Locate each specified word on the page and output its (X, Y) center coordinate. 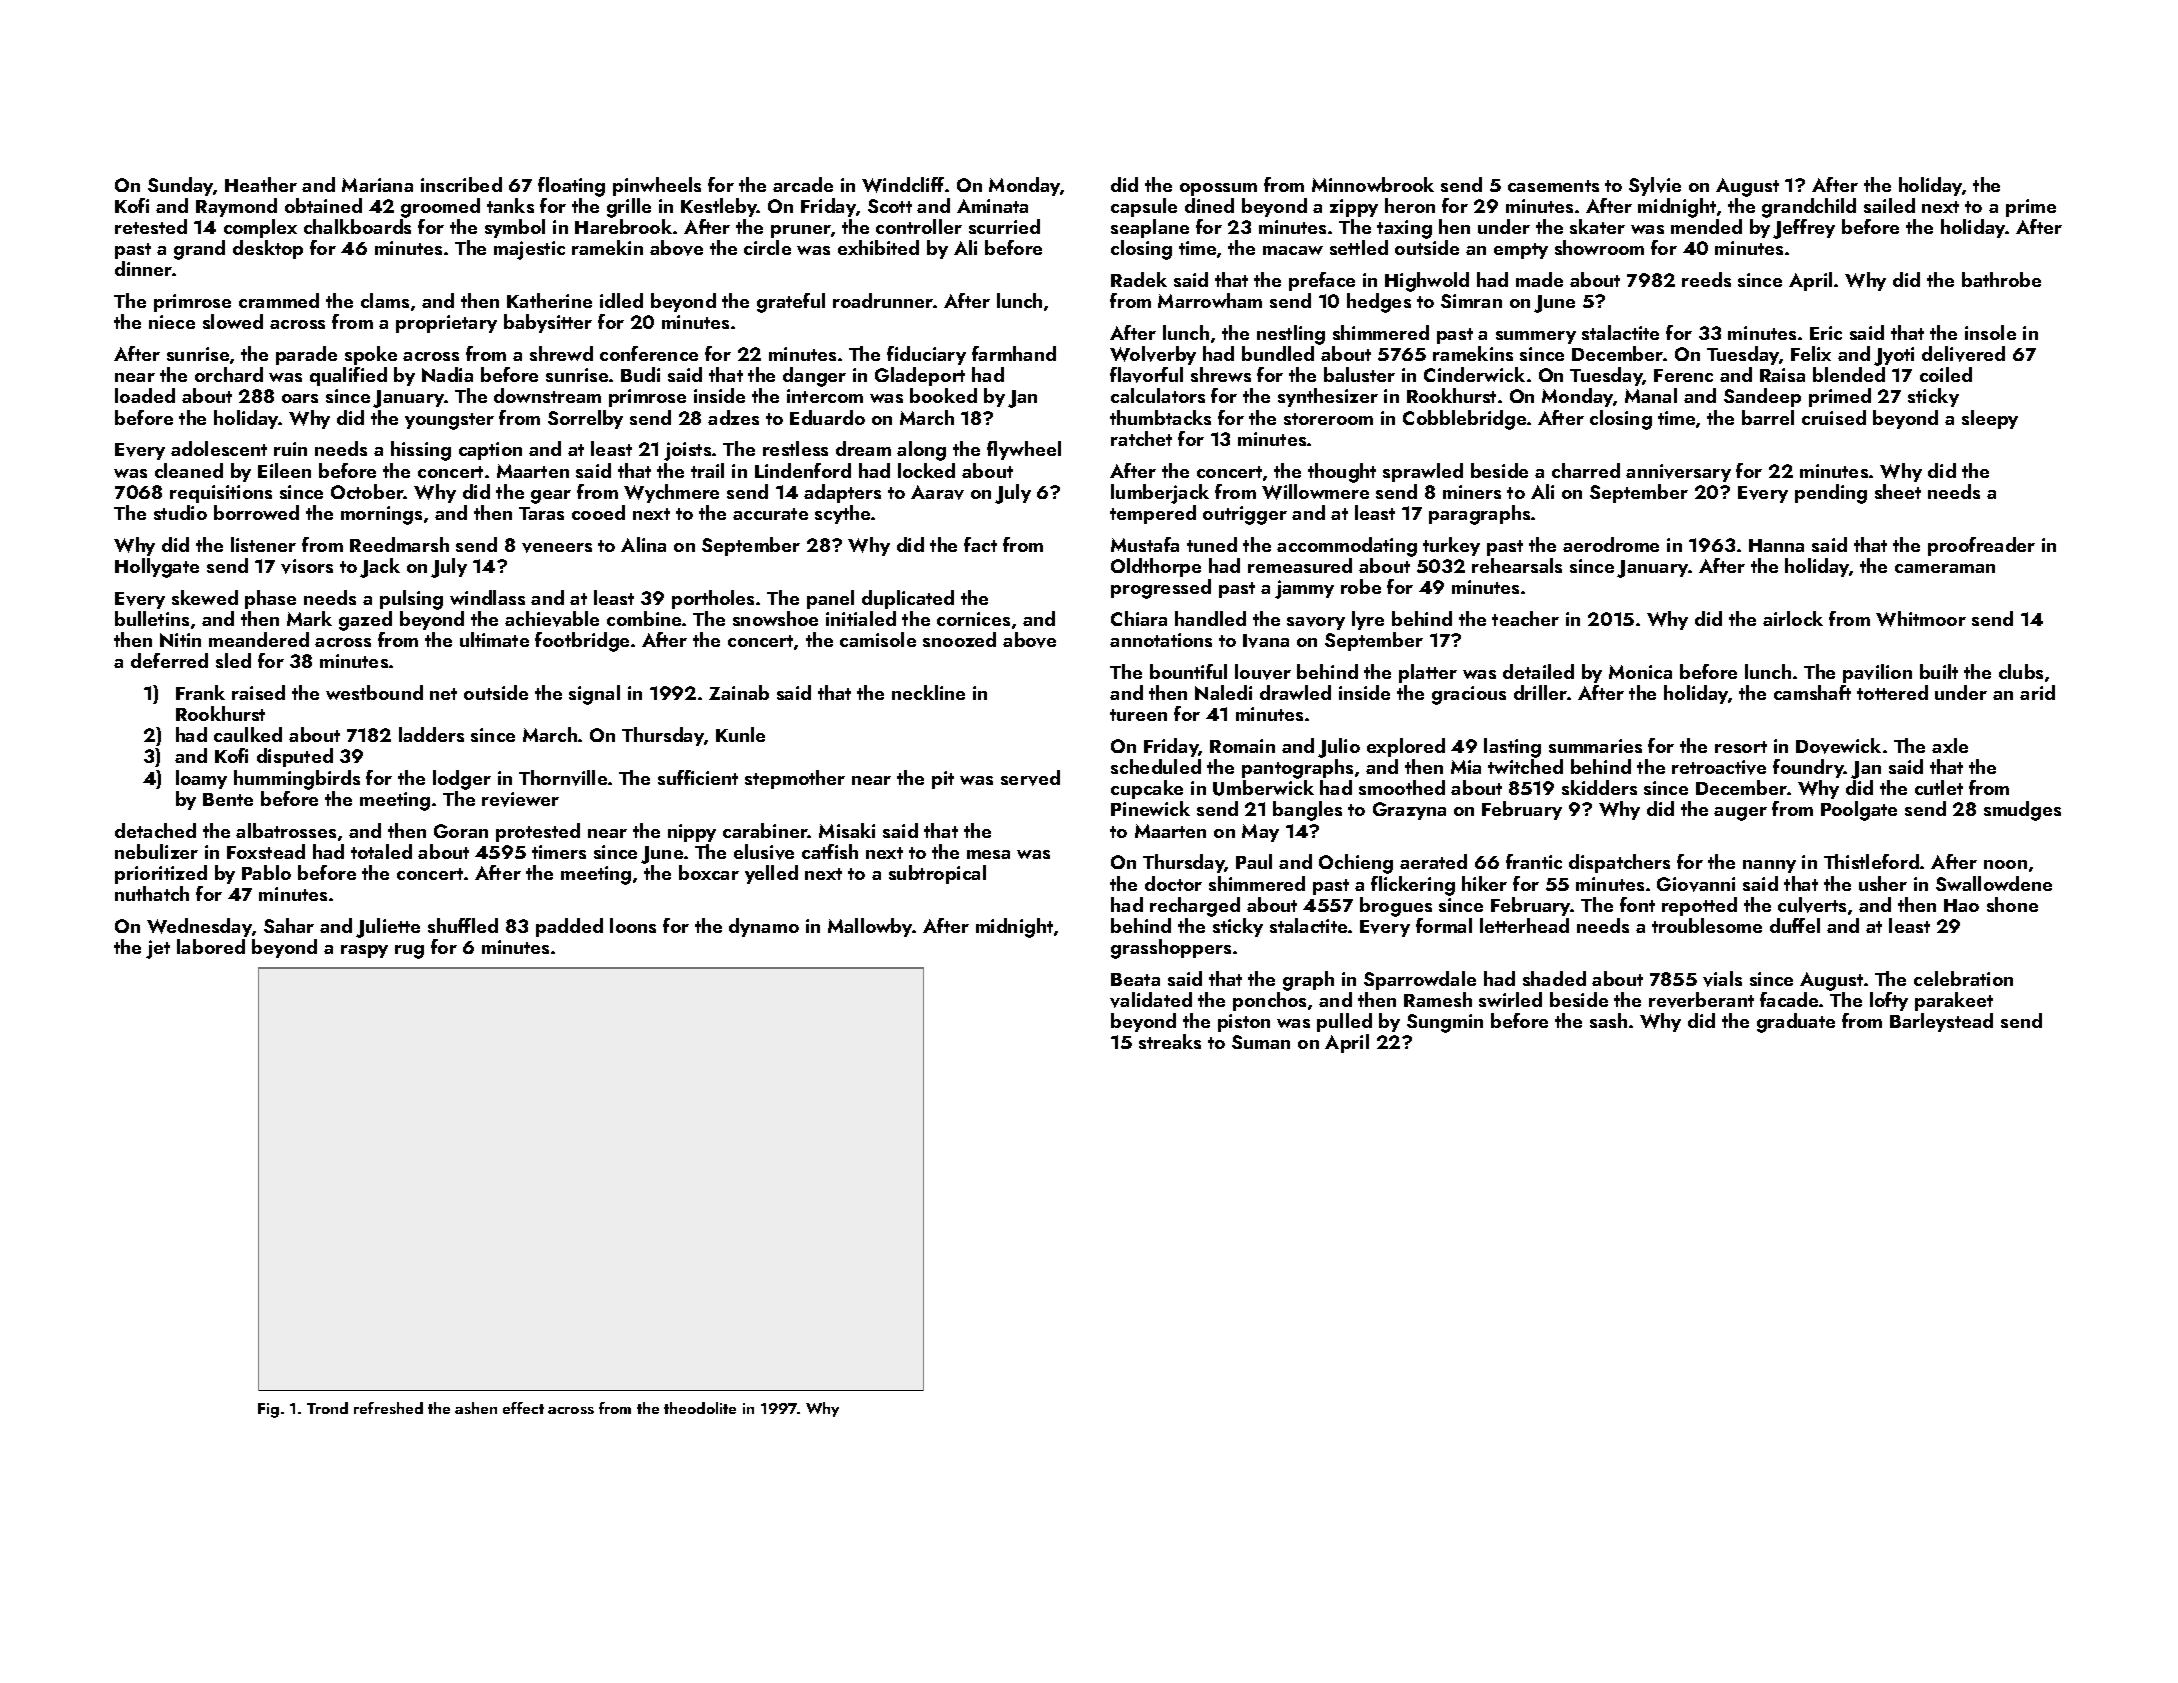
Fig (268, 1410)
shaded (1554, 978)
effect (523, 1408)
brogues (1396, 907)
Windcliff (903, 185)
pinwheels (657, 186)
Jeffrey (1804, 229)
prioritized (161, 874)
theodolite (700, 1408)
